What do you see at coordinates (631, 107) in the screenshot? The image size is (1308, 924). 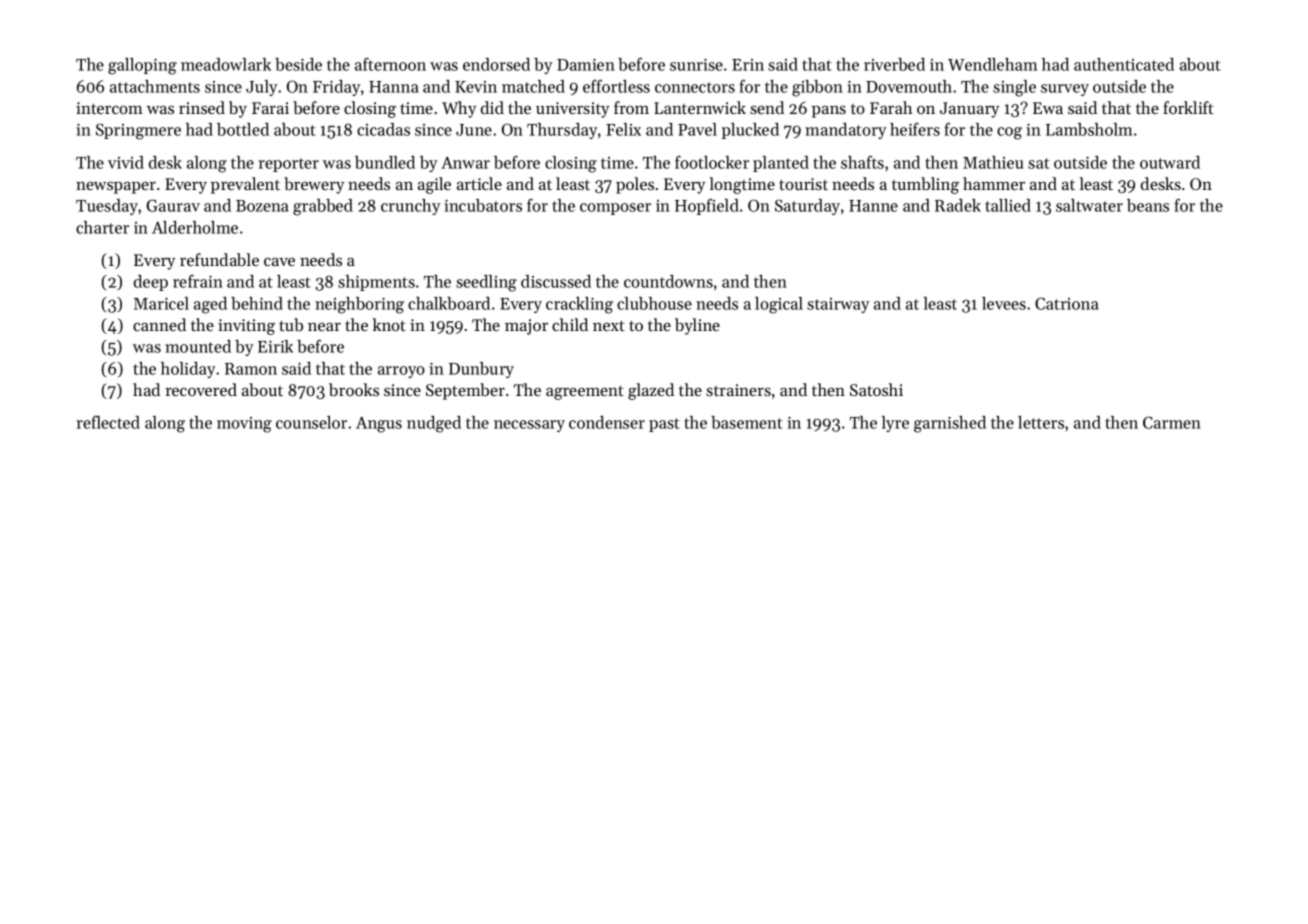 I see `from` at bounding box center [631, 107].
